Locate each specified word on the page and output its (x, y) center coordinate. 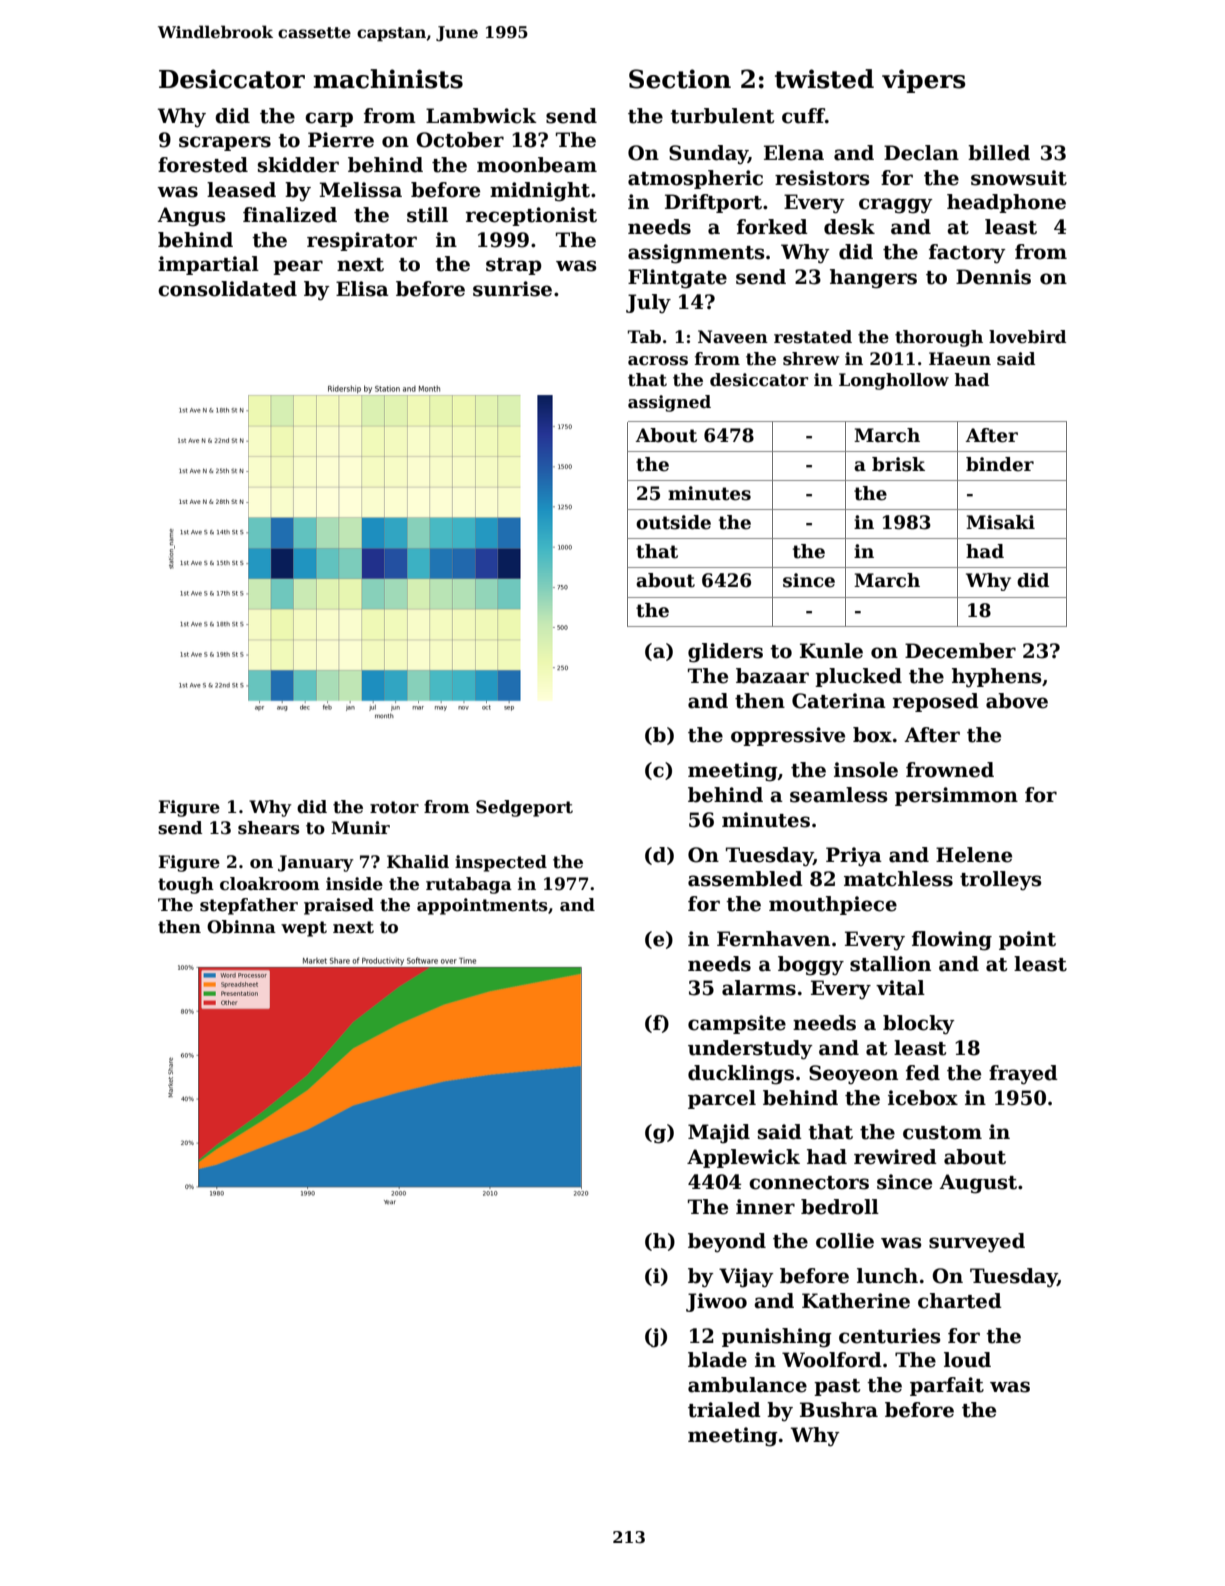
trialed (724, 1410)
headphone (1006, 203)
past (837, 1387)
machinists (388, 79)
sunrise (512, 289)
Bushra (839, 1410)
